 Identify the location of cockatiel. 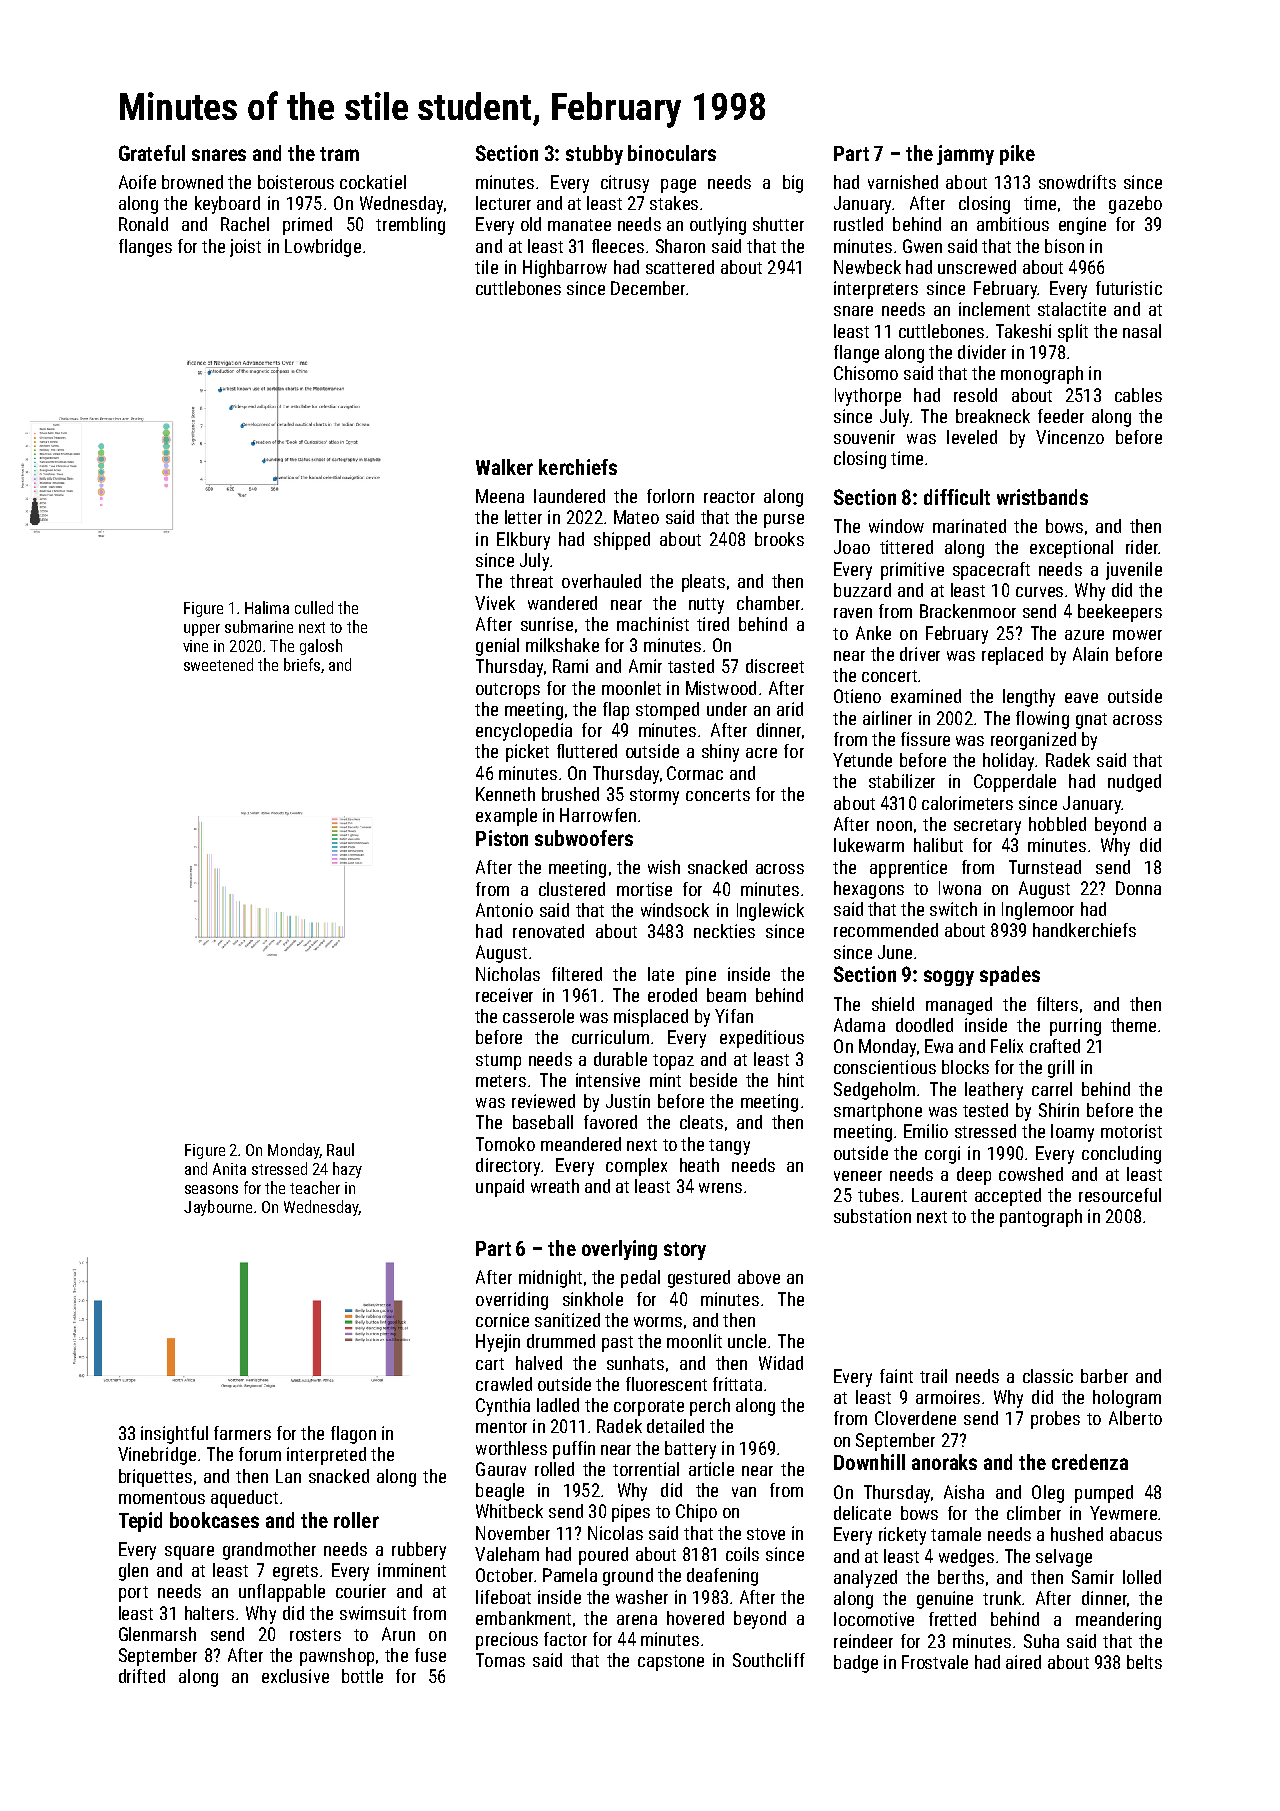
(373, 182).
